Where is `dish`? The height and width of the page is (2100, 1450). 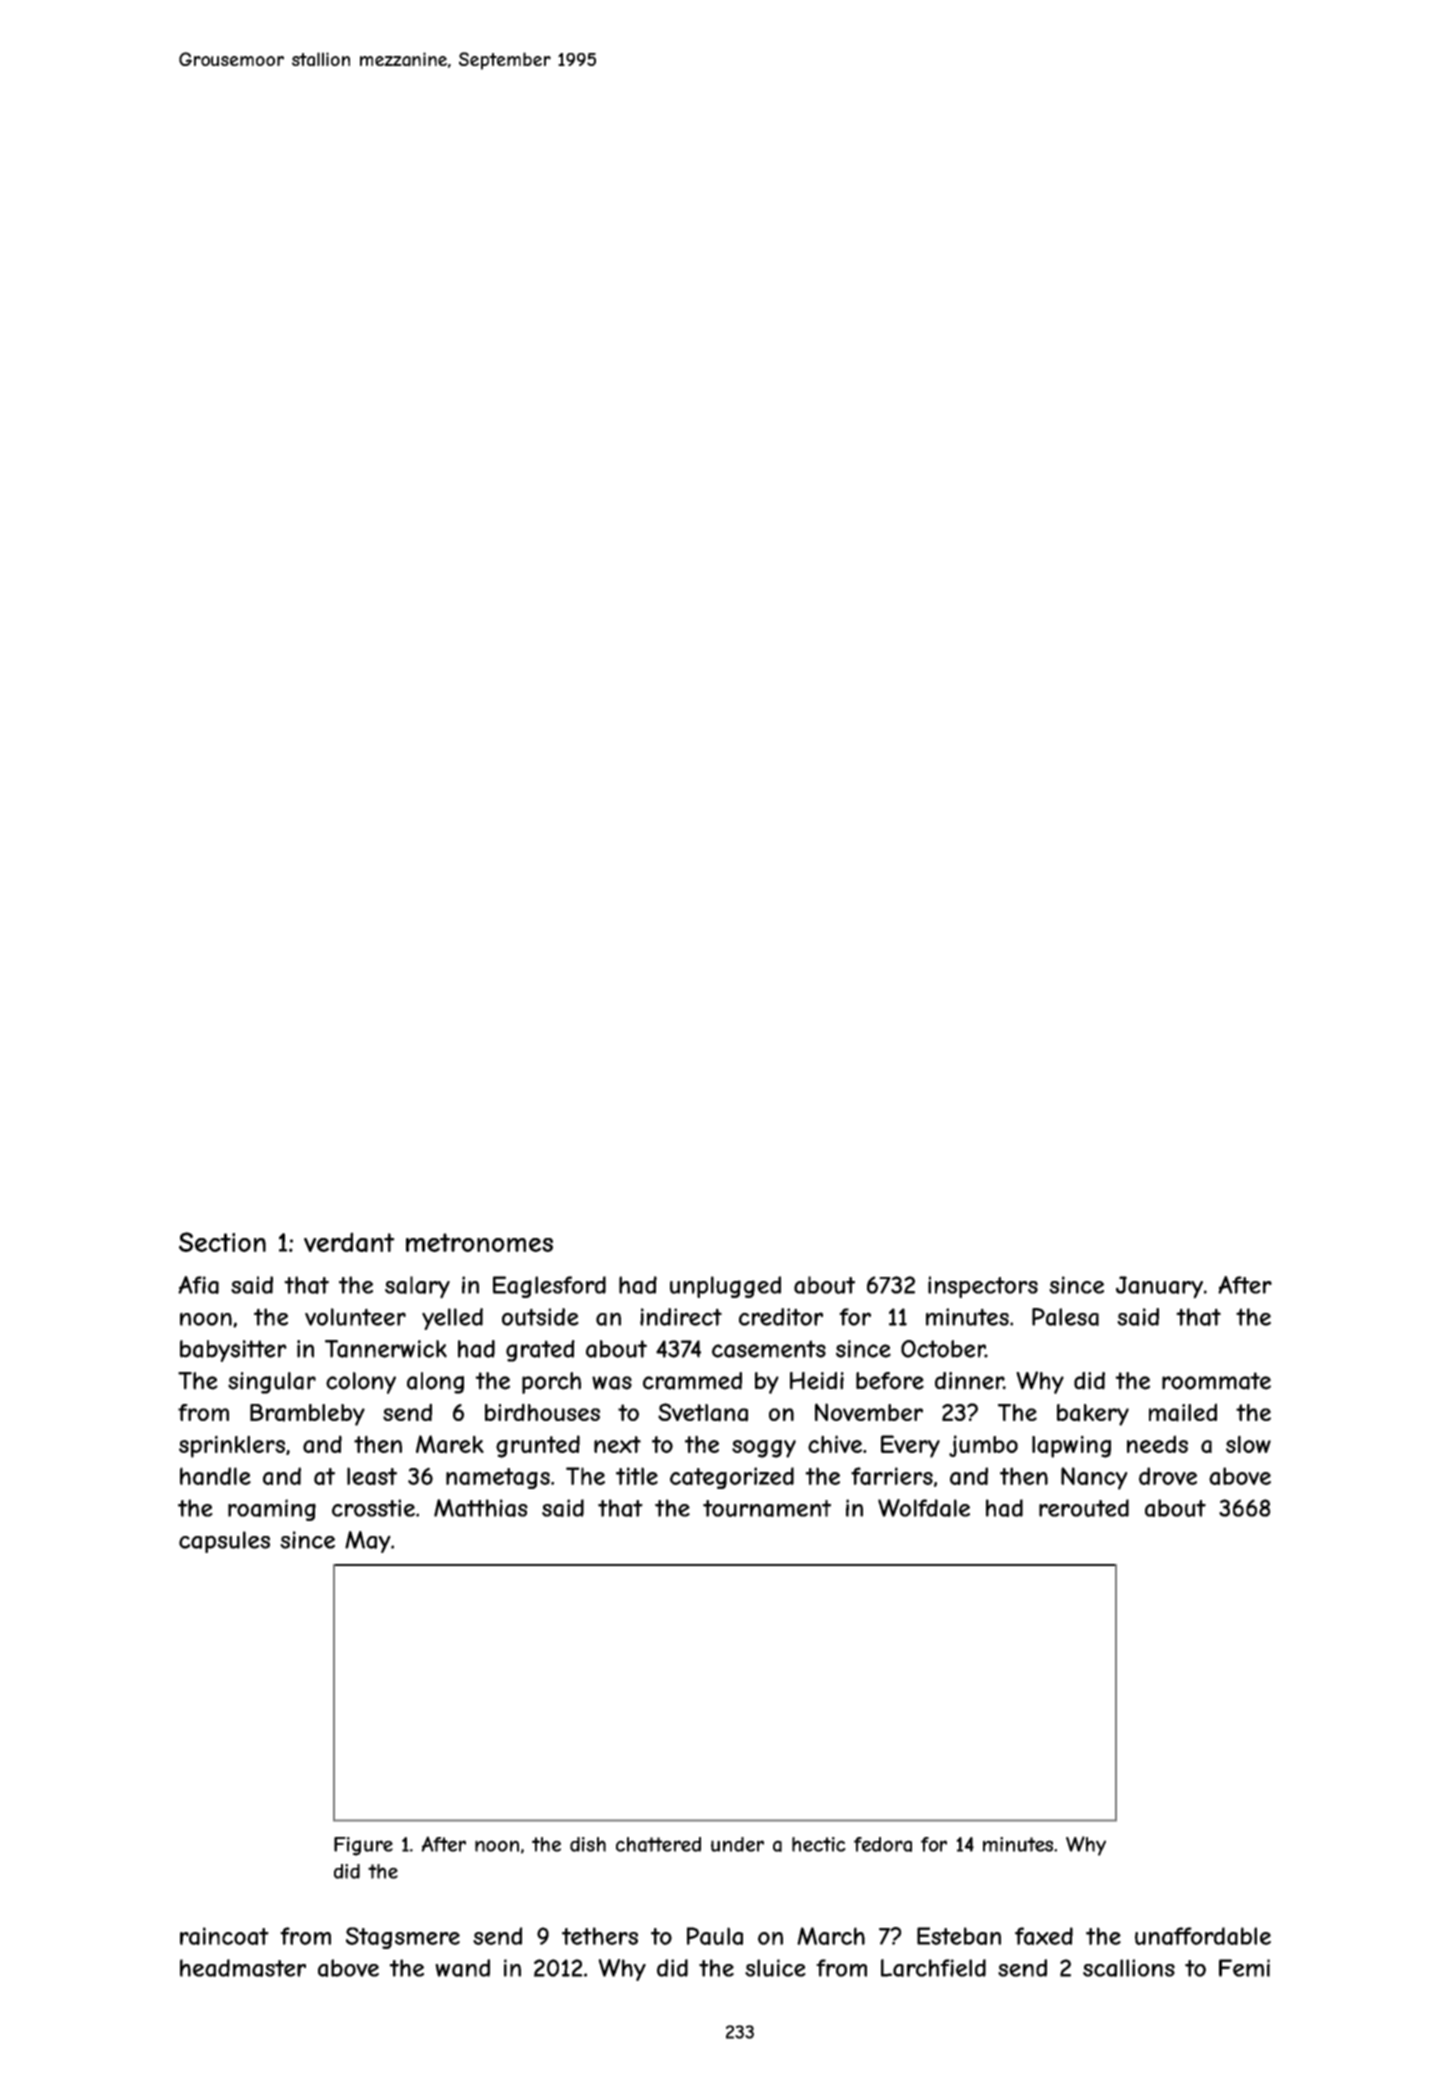
dish is located at coordinates (588, 1844).
